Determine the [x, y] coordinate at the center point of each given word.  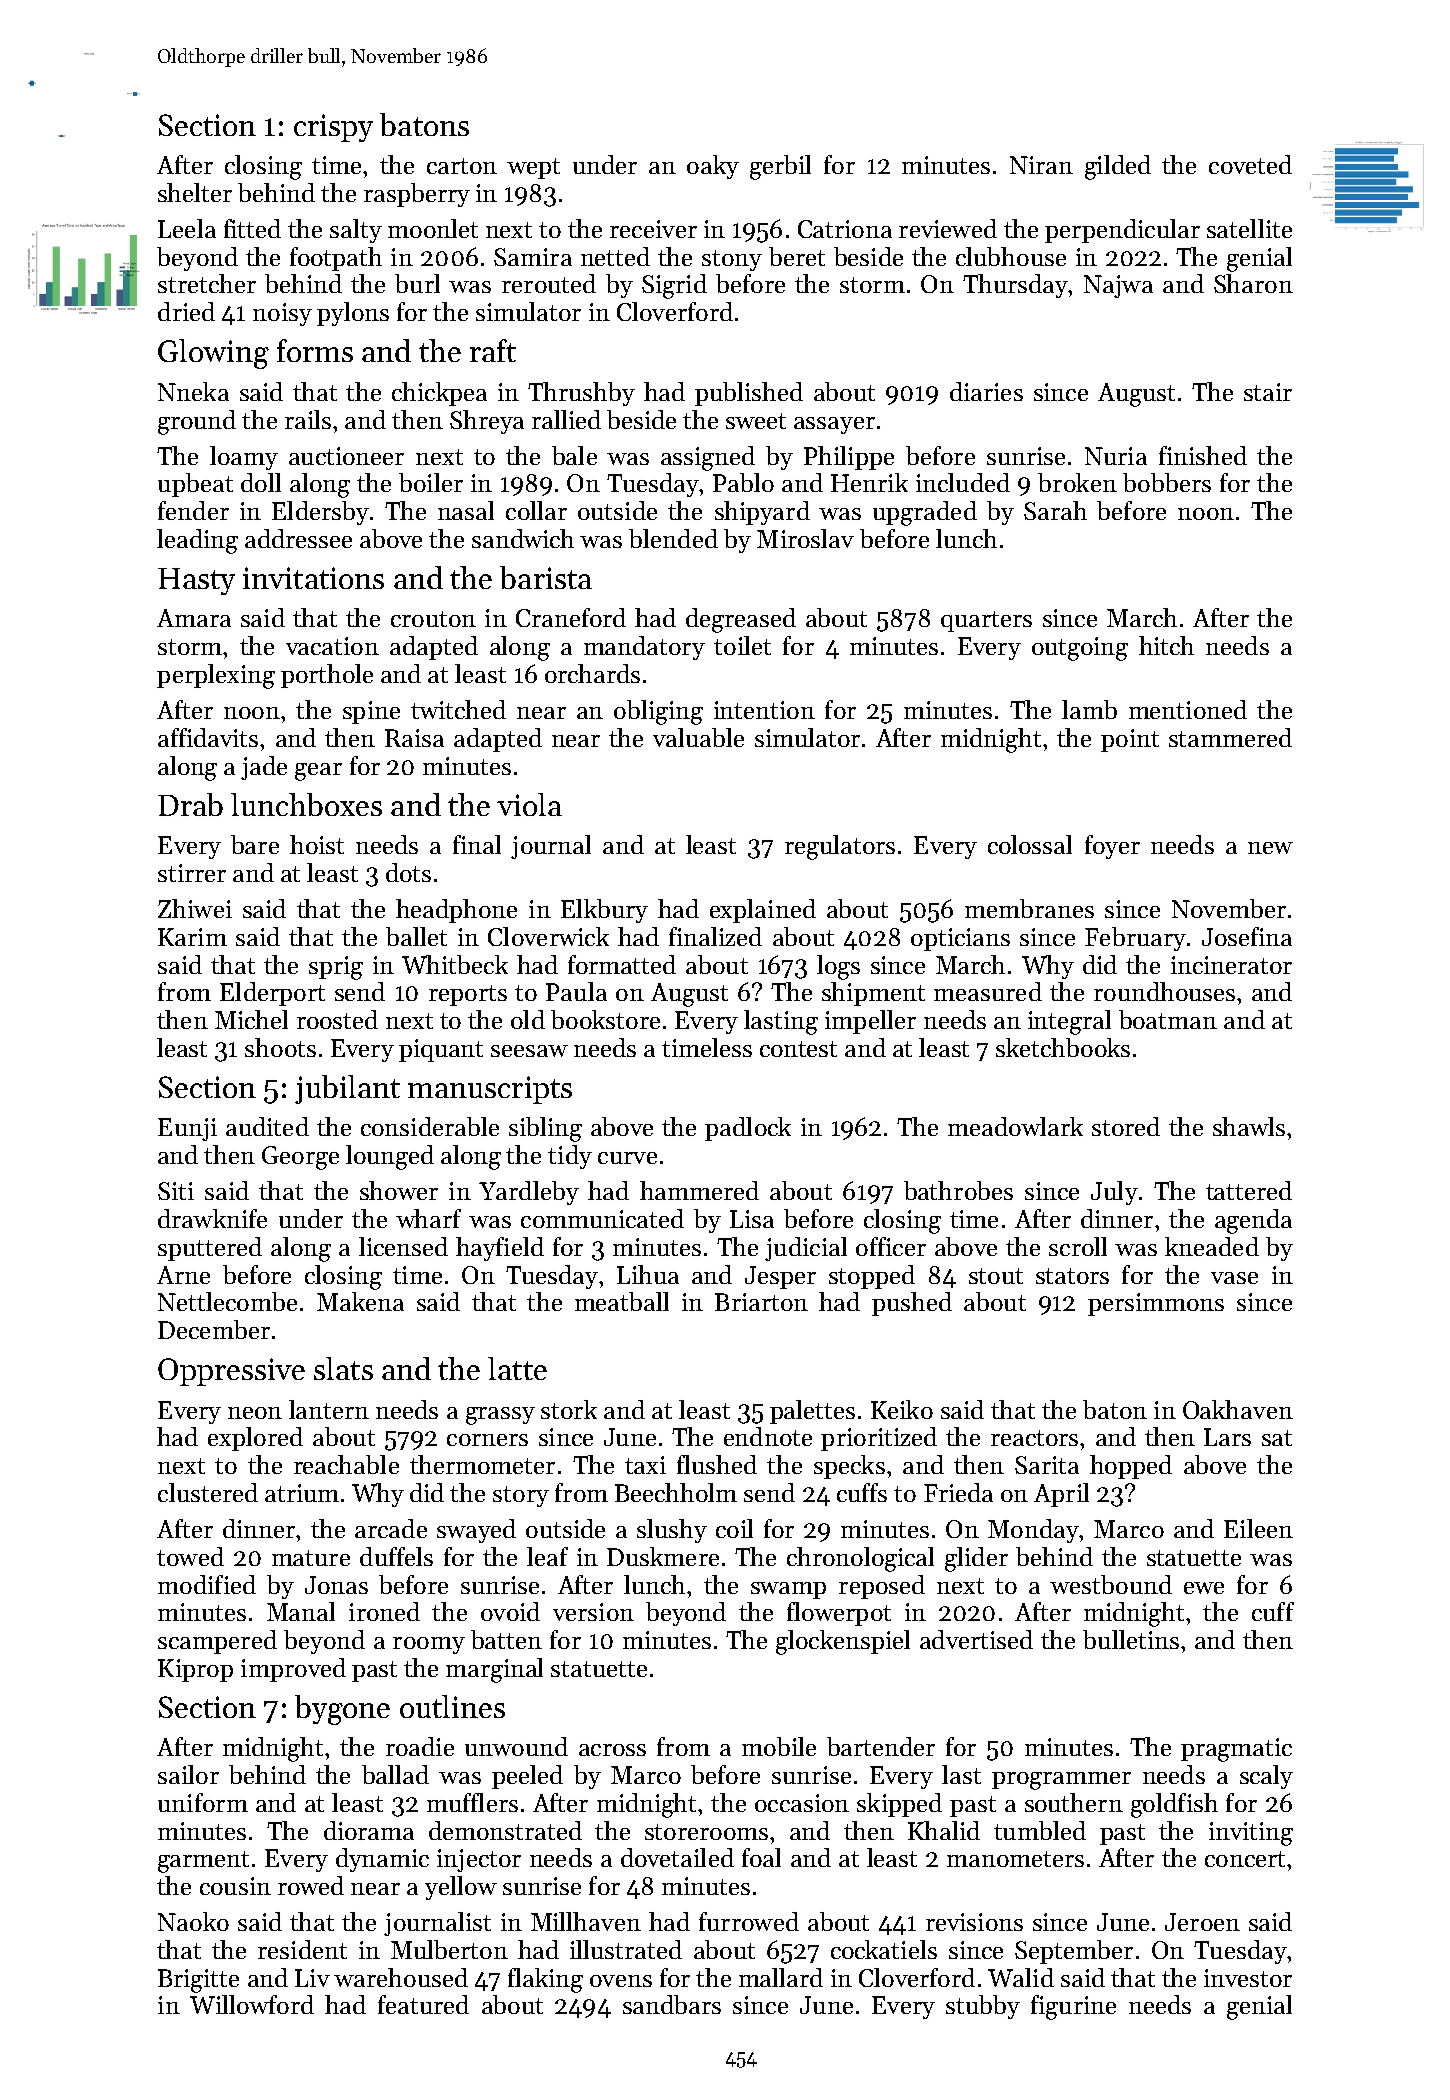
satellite [1249, 228]
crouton [433, 619]
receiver [653, 229]
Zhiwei [195, 908]
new [1270, 848]
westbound [1111, 1584]
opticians [960, 939]
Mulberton [449, 1949]
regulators [840, 847]
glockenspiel [843, 1642]
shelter [195, 192]
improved [293, 1670]
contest [798, 1049]
